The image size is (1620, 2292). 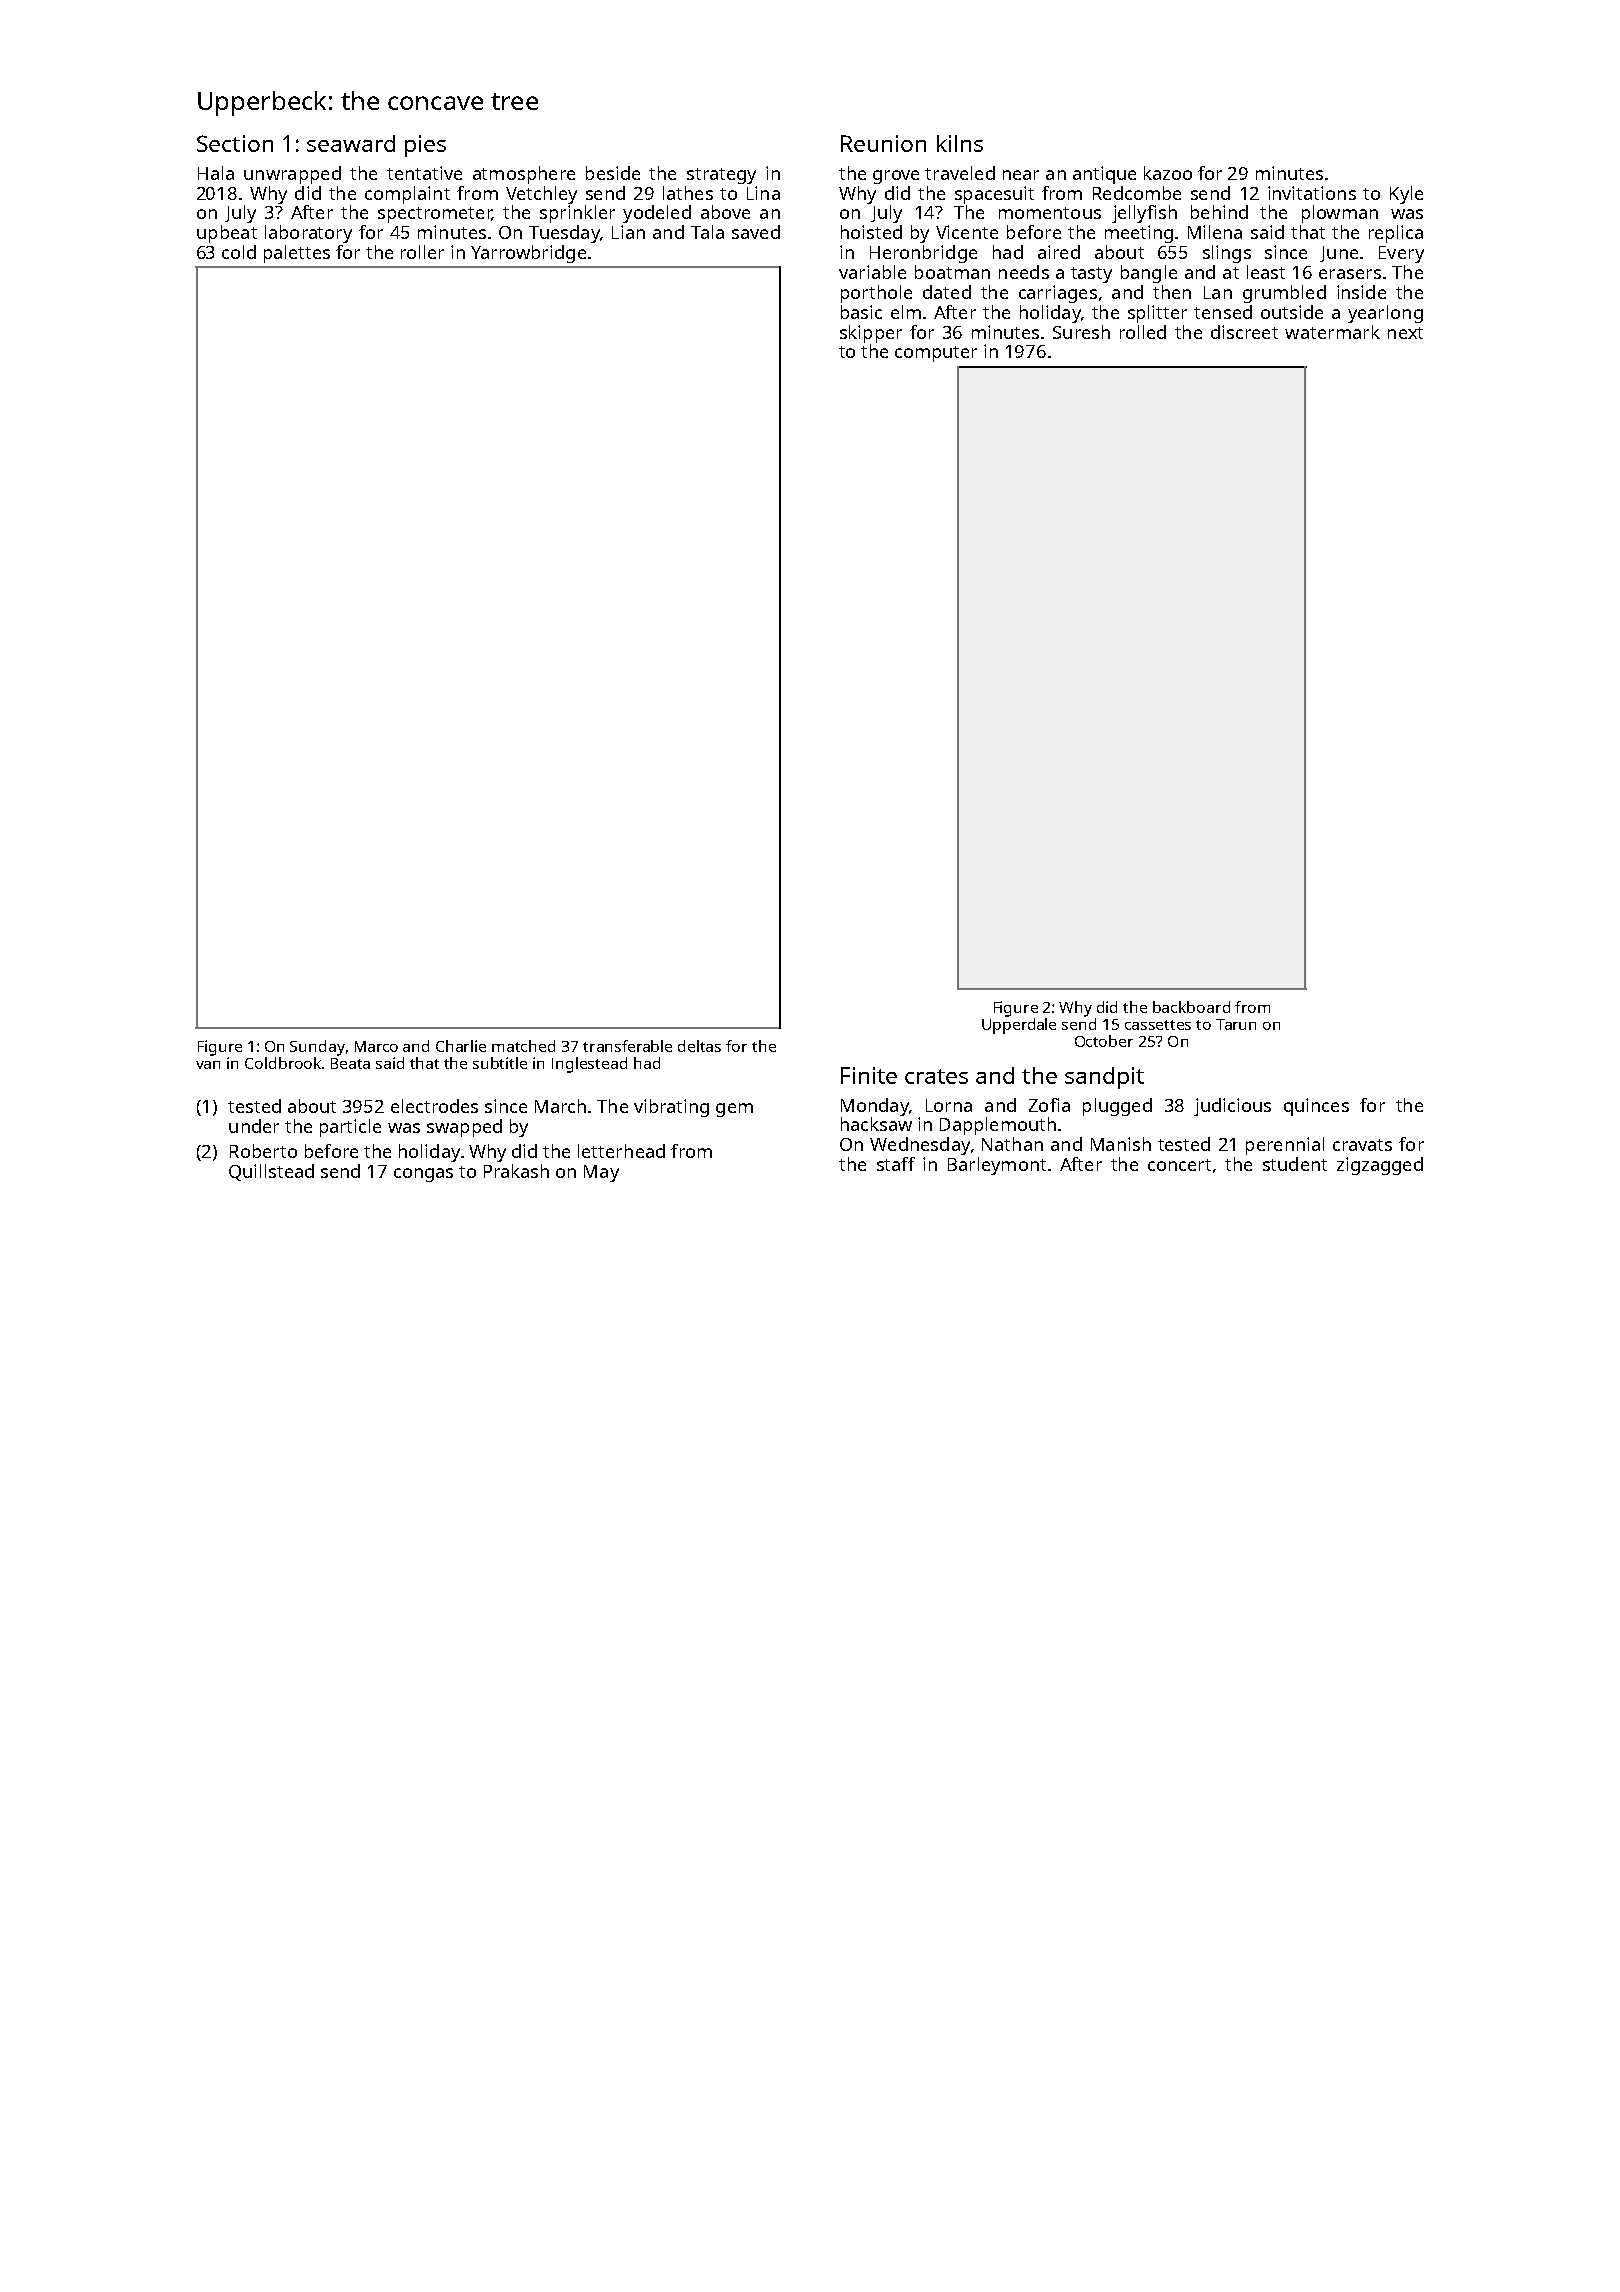 I want to click on pies, so click(x=425, y=146).
